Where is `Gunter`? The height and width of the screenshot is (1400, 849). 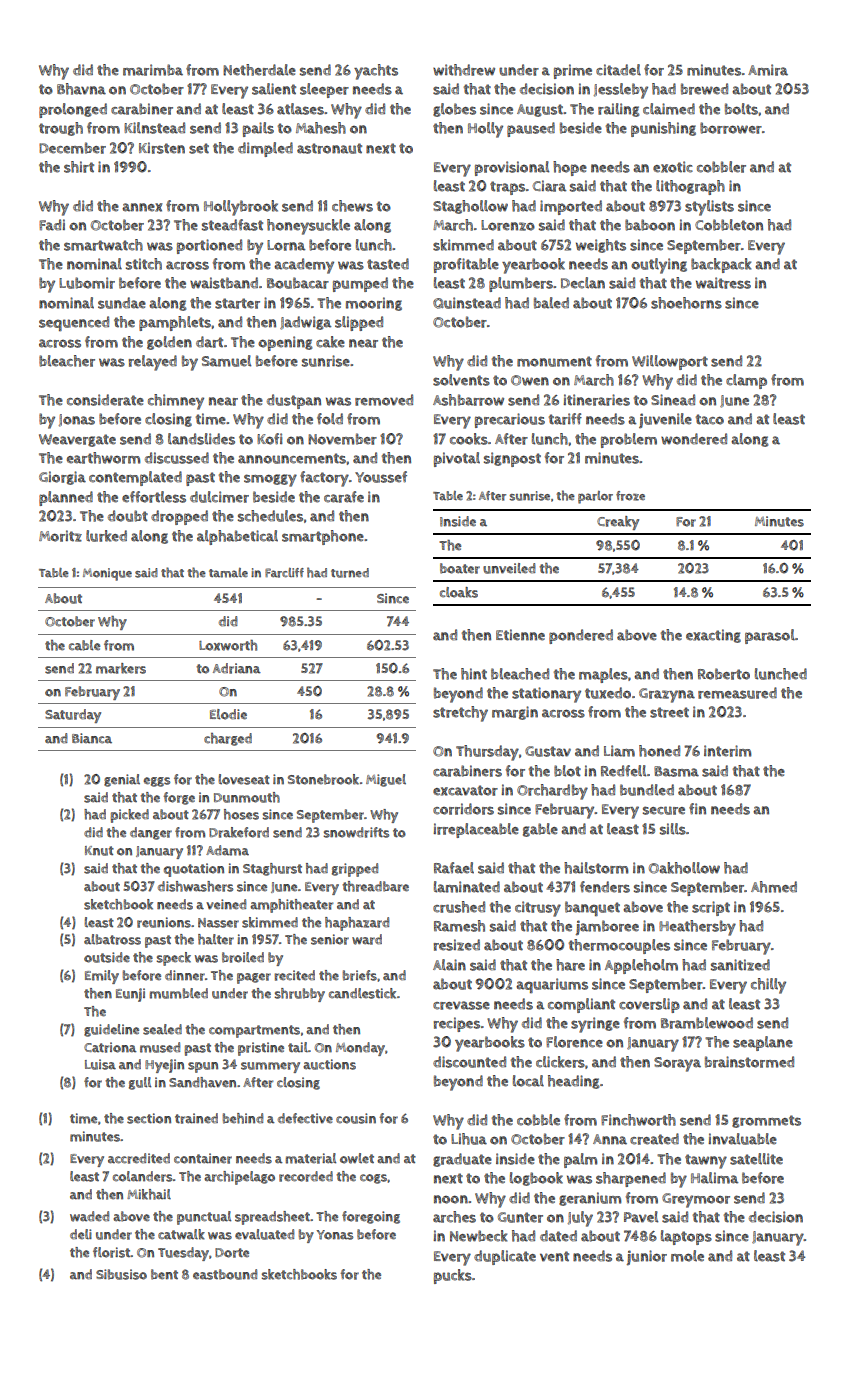
Gunter is located at coordinates (520, 1217).
